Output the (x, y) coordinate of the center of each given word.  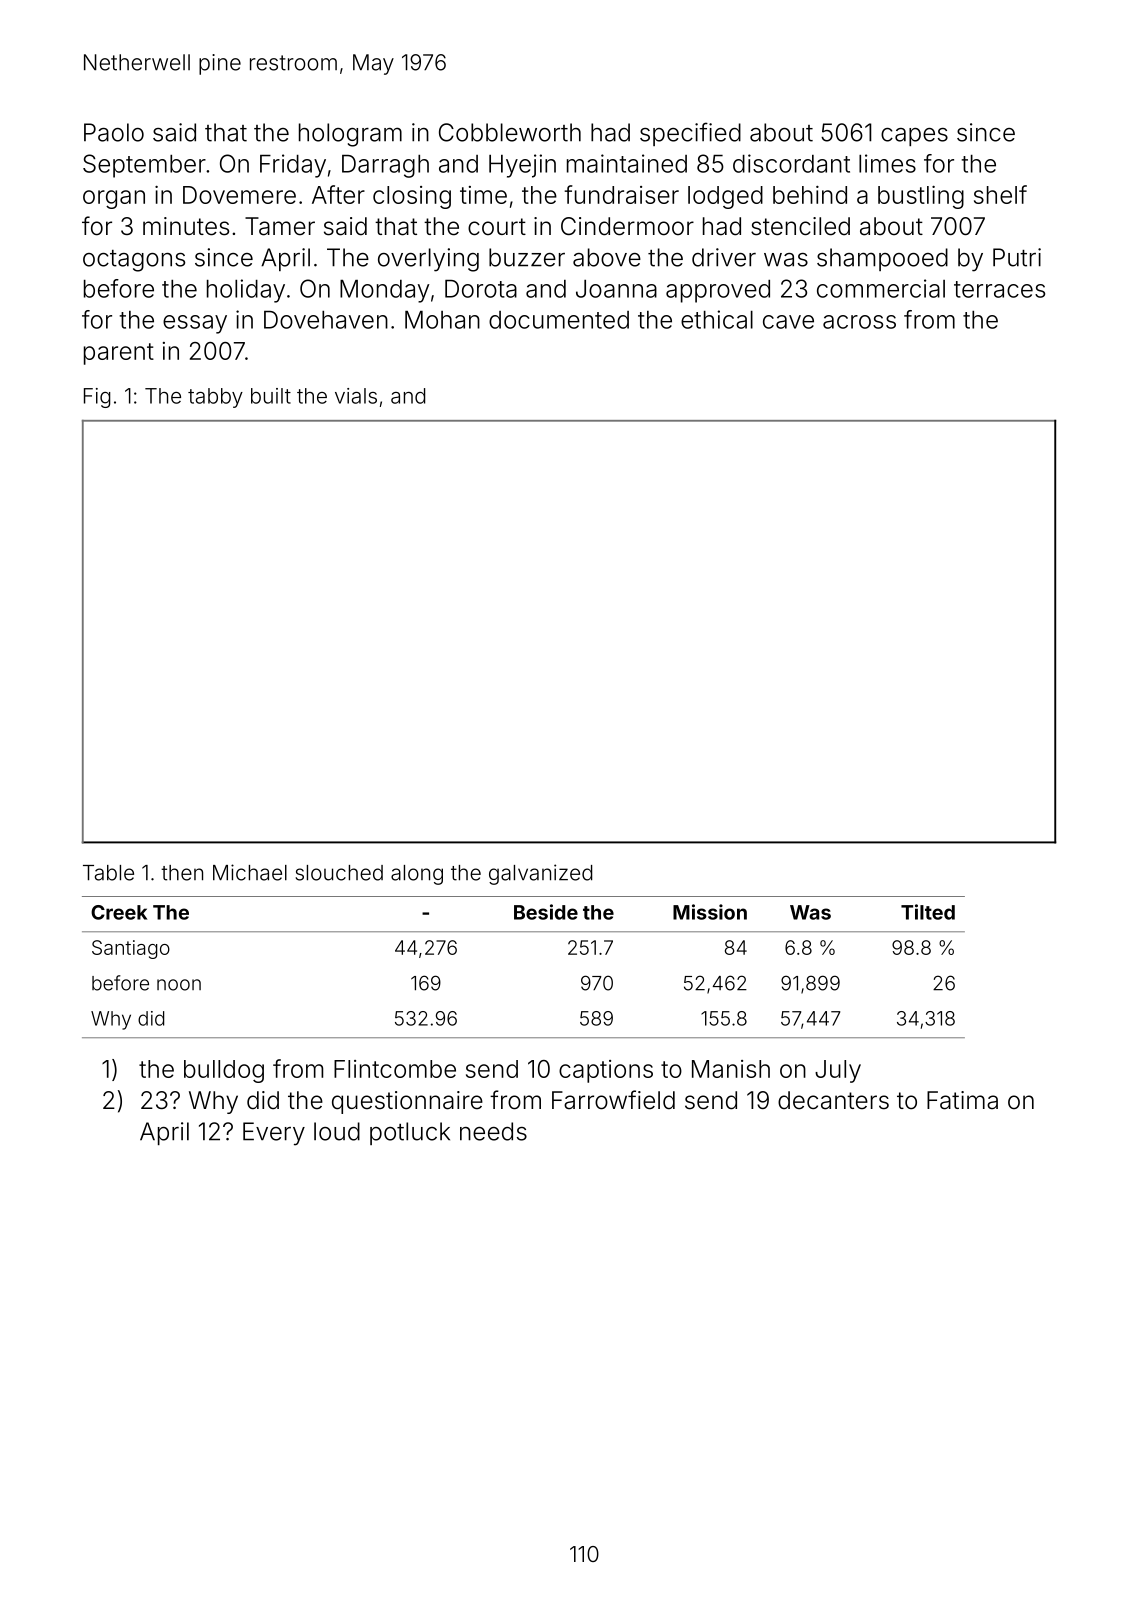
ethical (717, 319)
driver (724, 257)
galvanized (540, 874)
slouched (339, 873)
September (144, 166)
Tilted (928, 912)
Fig (97, 398)
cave (788, 322)
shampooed (882, 259)
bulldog (224, 1071)
